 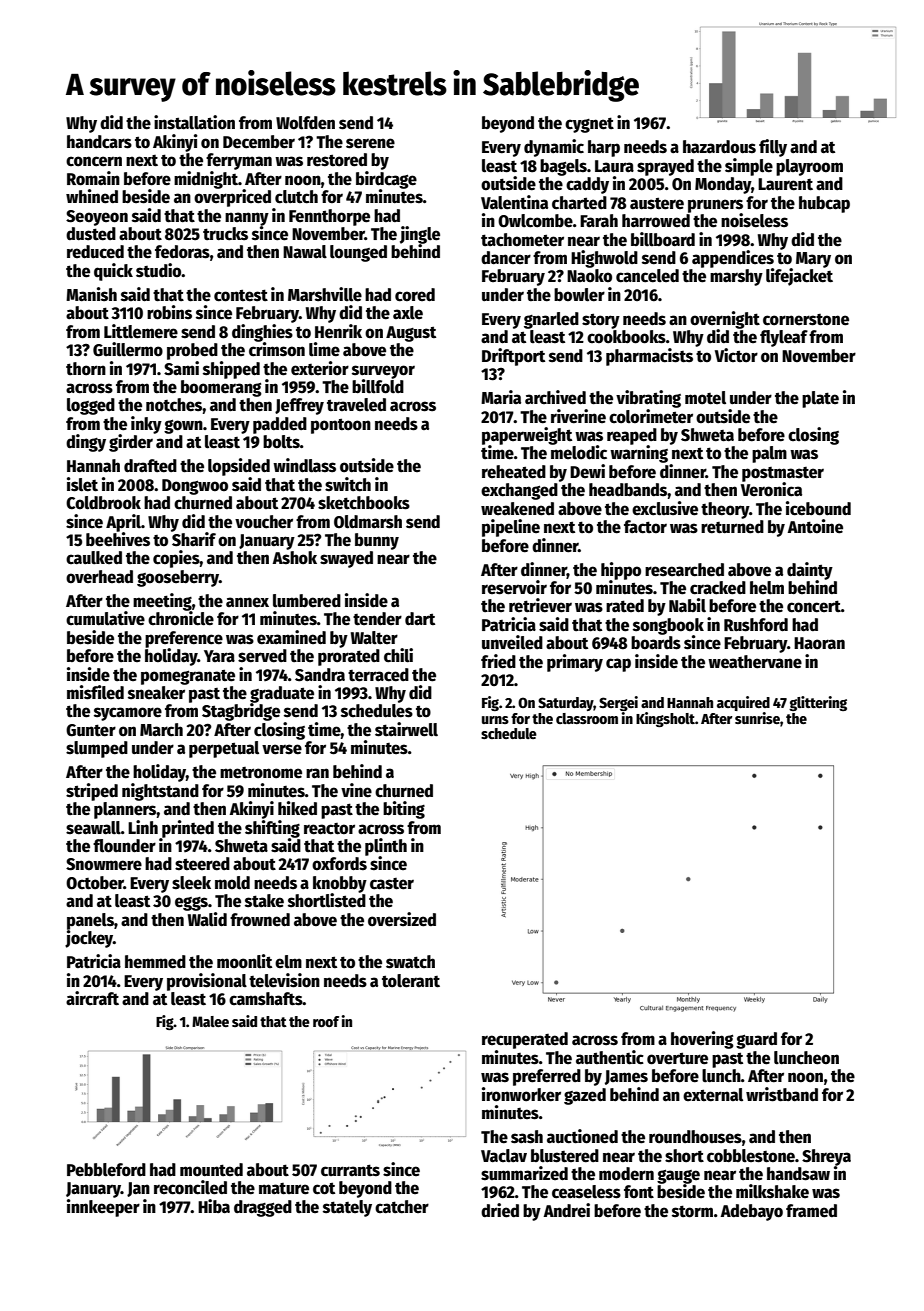 What do you see at coordinates (294, 558) in the screenshot?
I see `Ashok` at bounding box center [294, 558].
